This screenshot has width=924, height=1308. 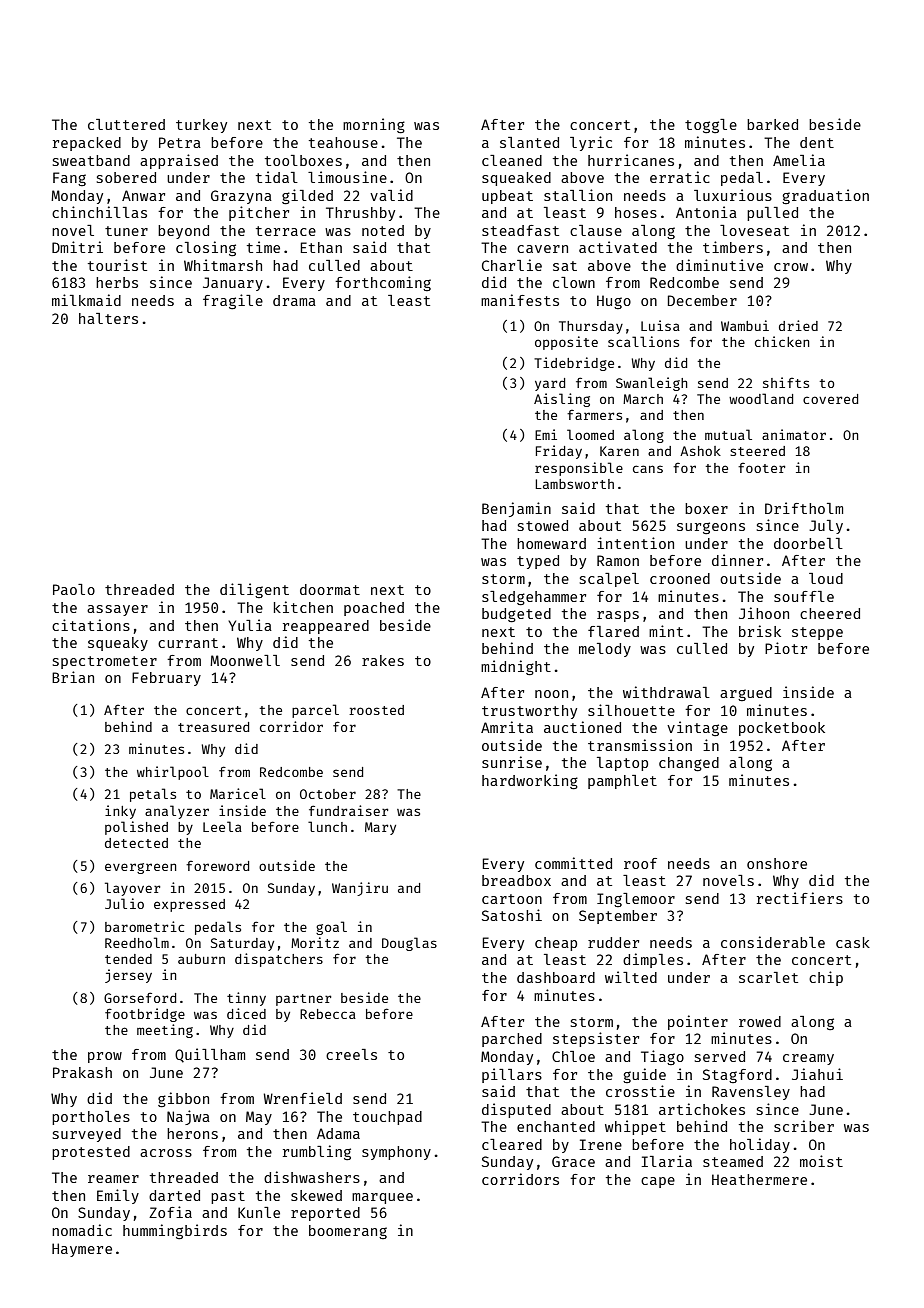 What do you see at coordinates (82, 1250) in the screenshot?
I see `Haymere` at bounding box center [82, 1250].
